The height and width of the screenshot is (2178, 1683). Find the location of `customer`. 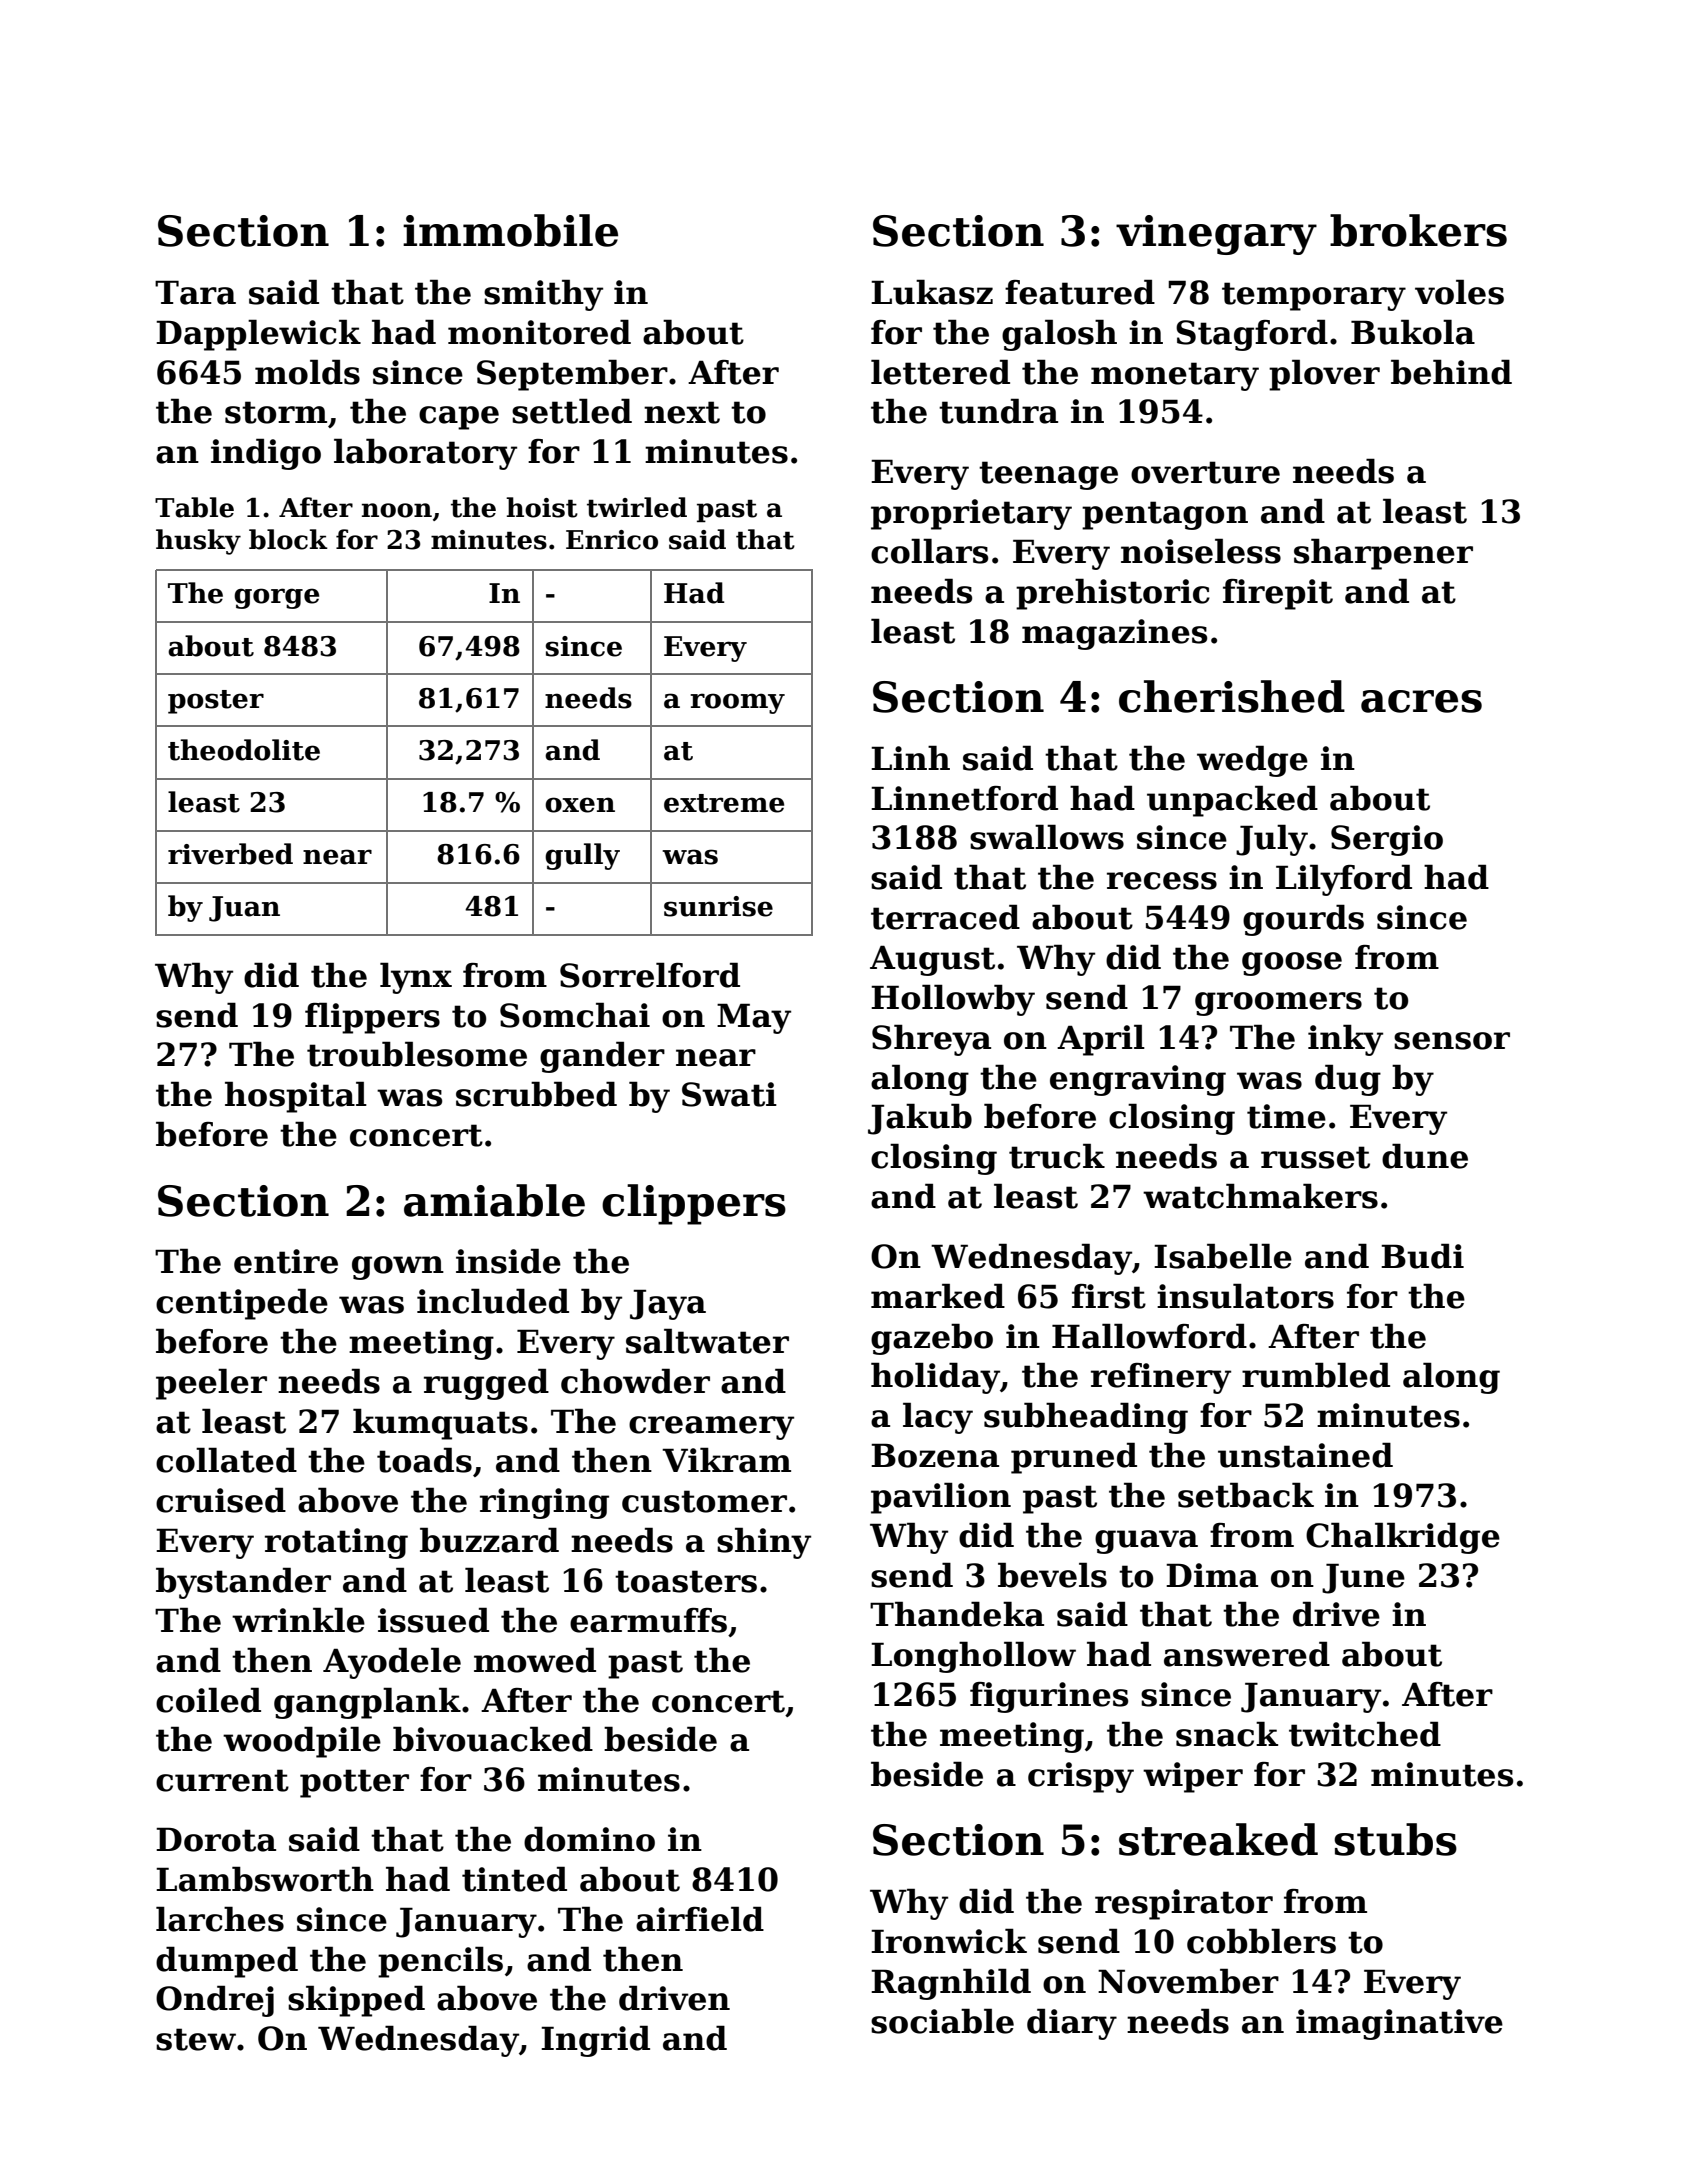

customer is located at coordinates (704, 1501).
